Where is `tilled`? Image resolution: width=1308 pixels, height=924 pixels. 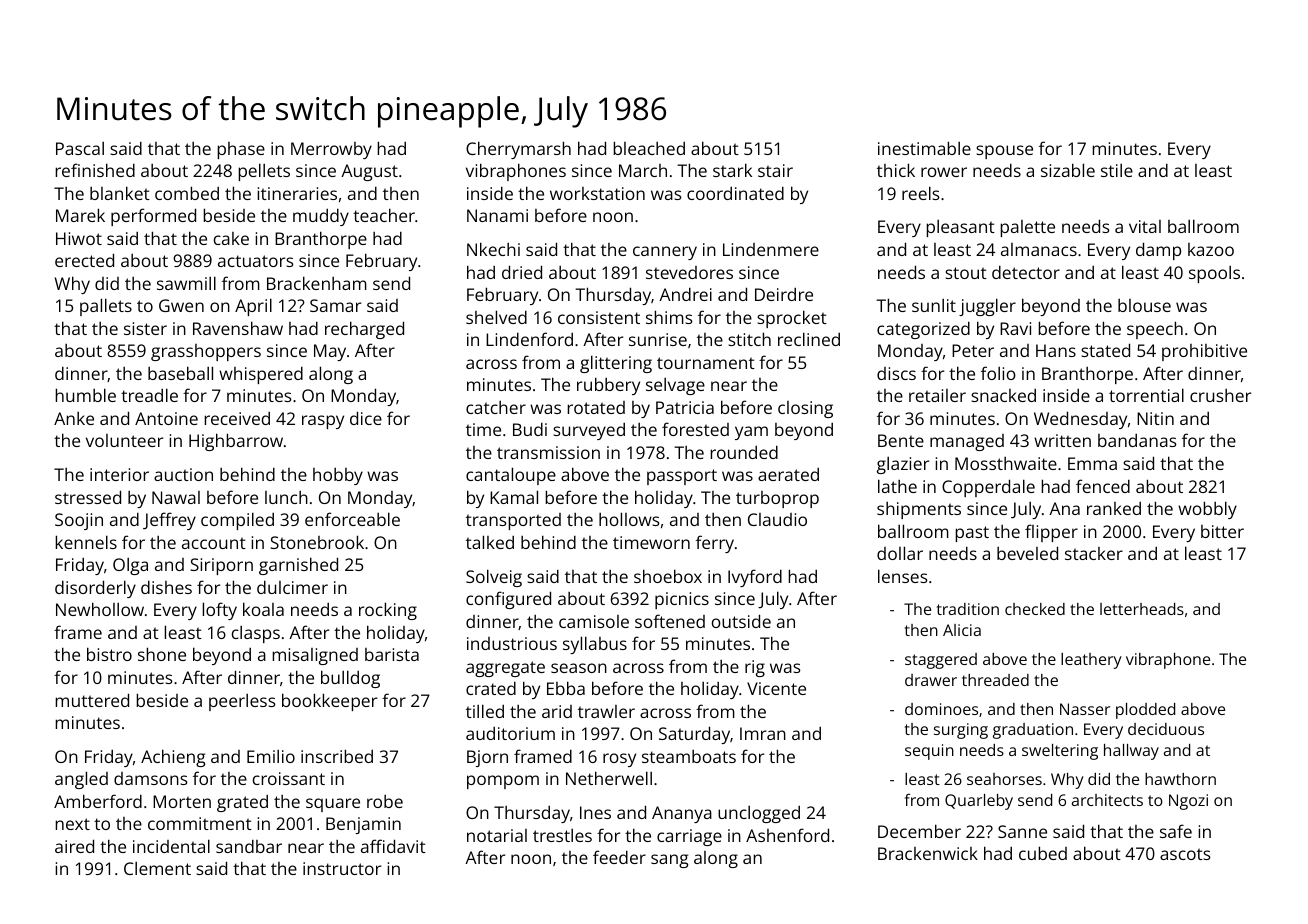 tilled is located at coordinates (485, 711).
